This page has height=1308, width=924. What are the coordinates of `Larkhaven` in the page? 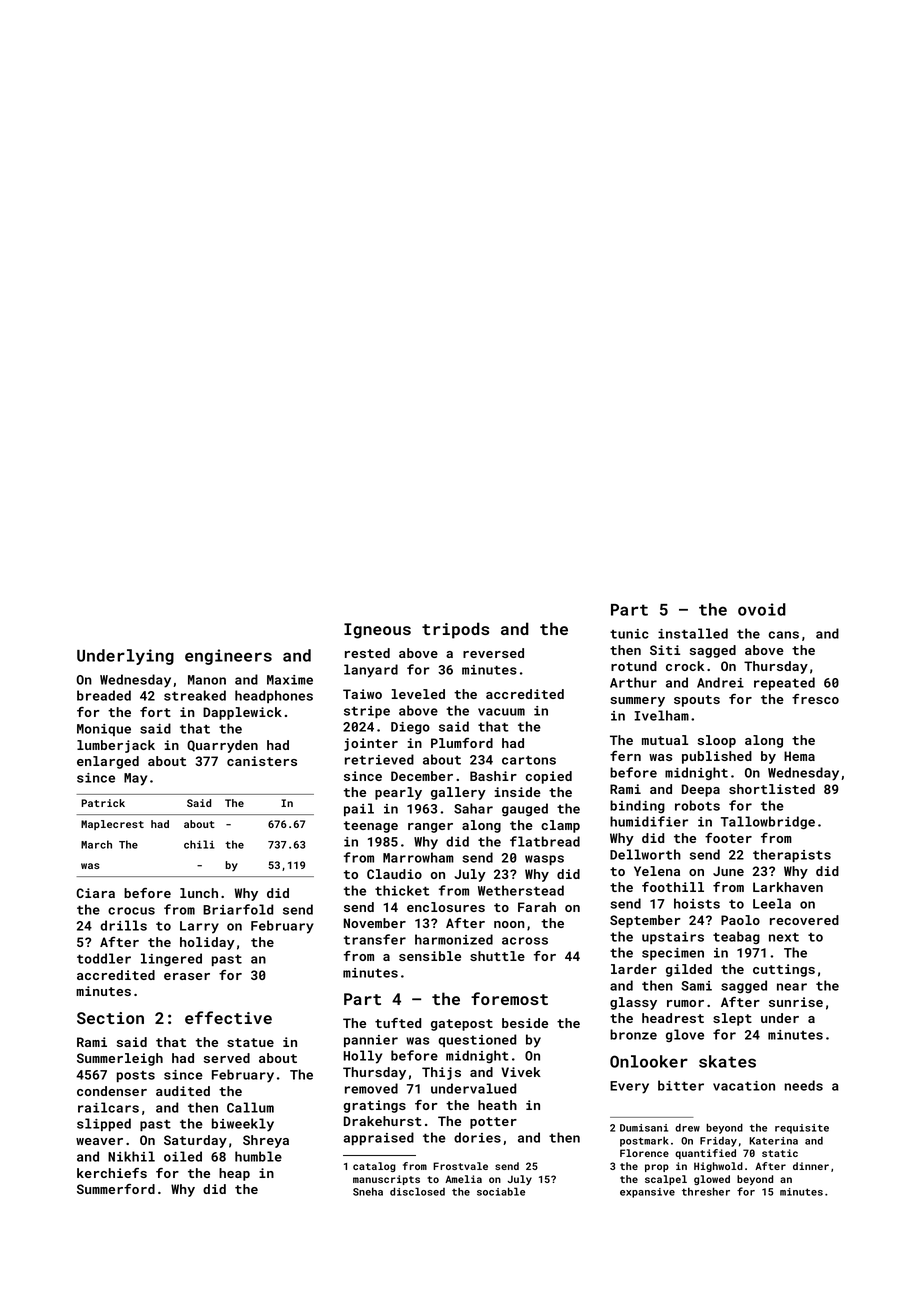 It's located at (788, 887).
